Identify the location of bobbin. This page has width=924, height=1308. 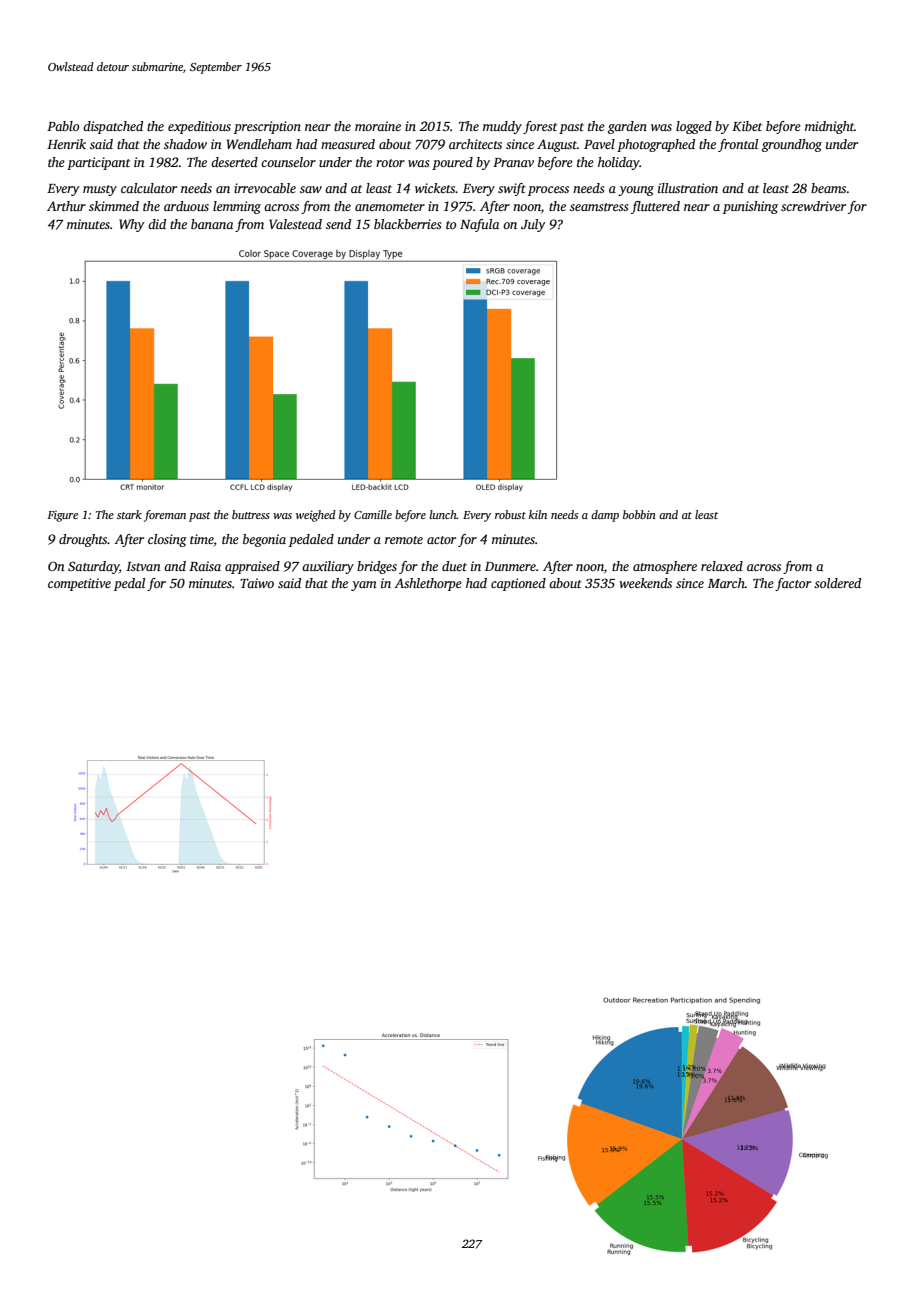
(639, 514).
